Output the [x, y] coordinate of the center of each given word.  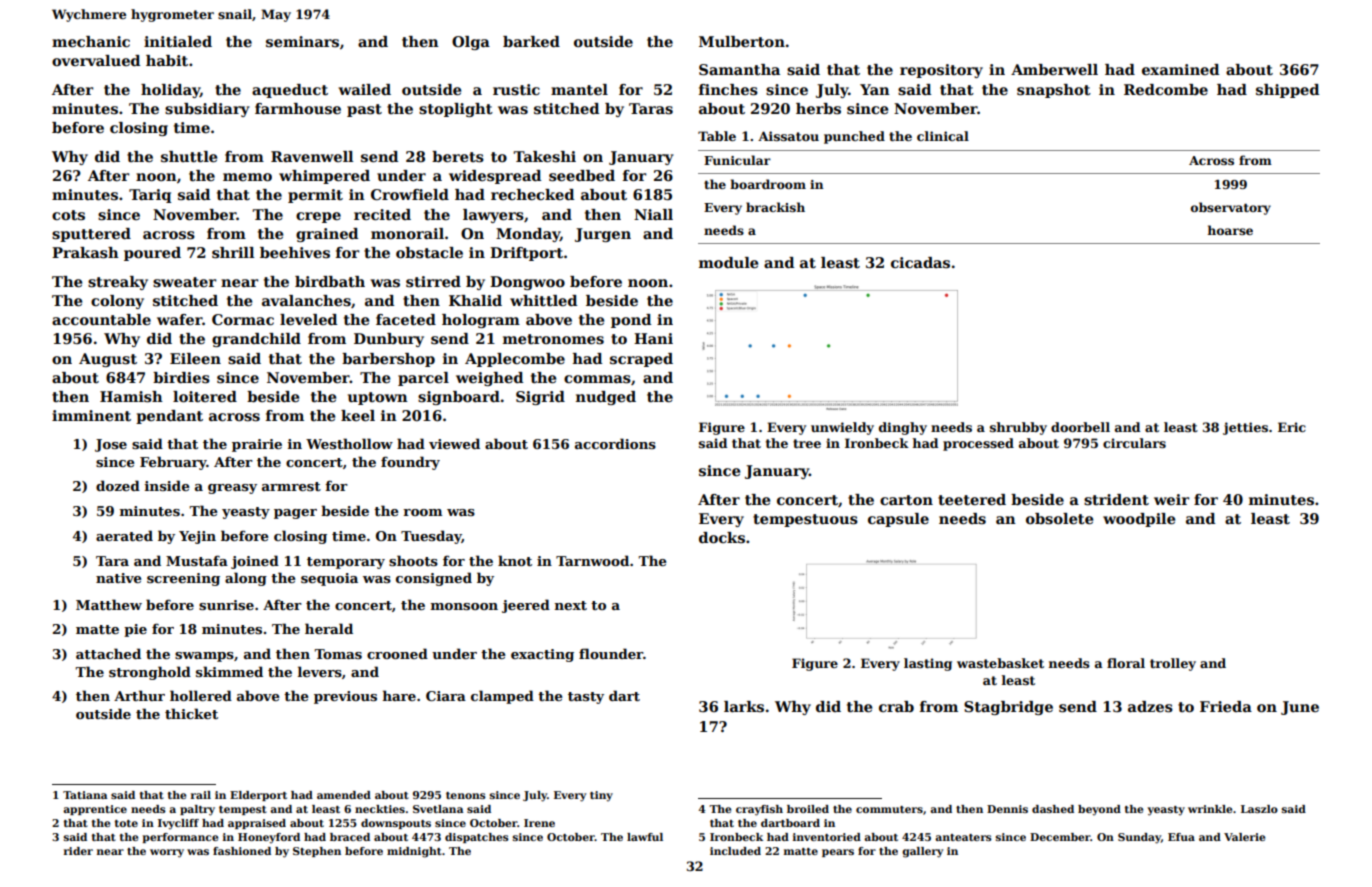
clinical [943, 136]
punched [854, 137]
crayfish [759, 810]
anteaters [963, 837]
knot [515, 560]
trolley [1173, 664]
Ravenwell [312, 156]
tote [126, 823]
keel [358, 415]
